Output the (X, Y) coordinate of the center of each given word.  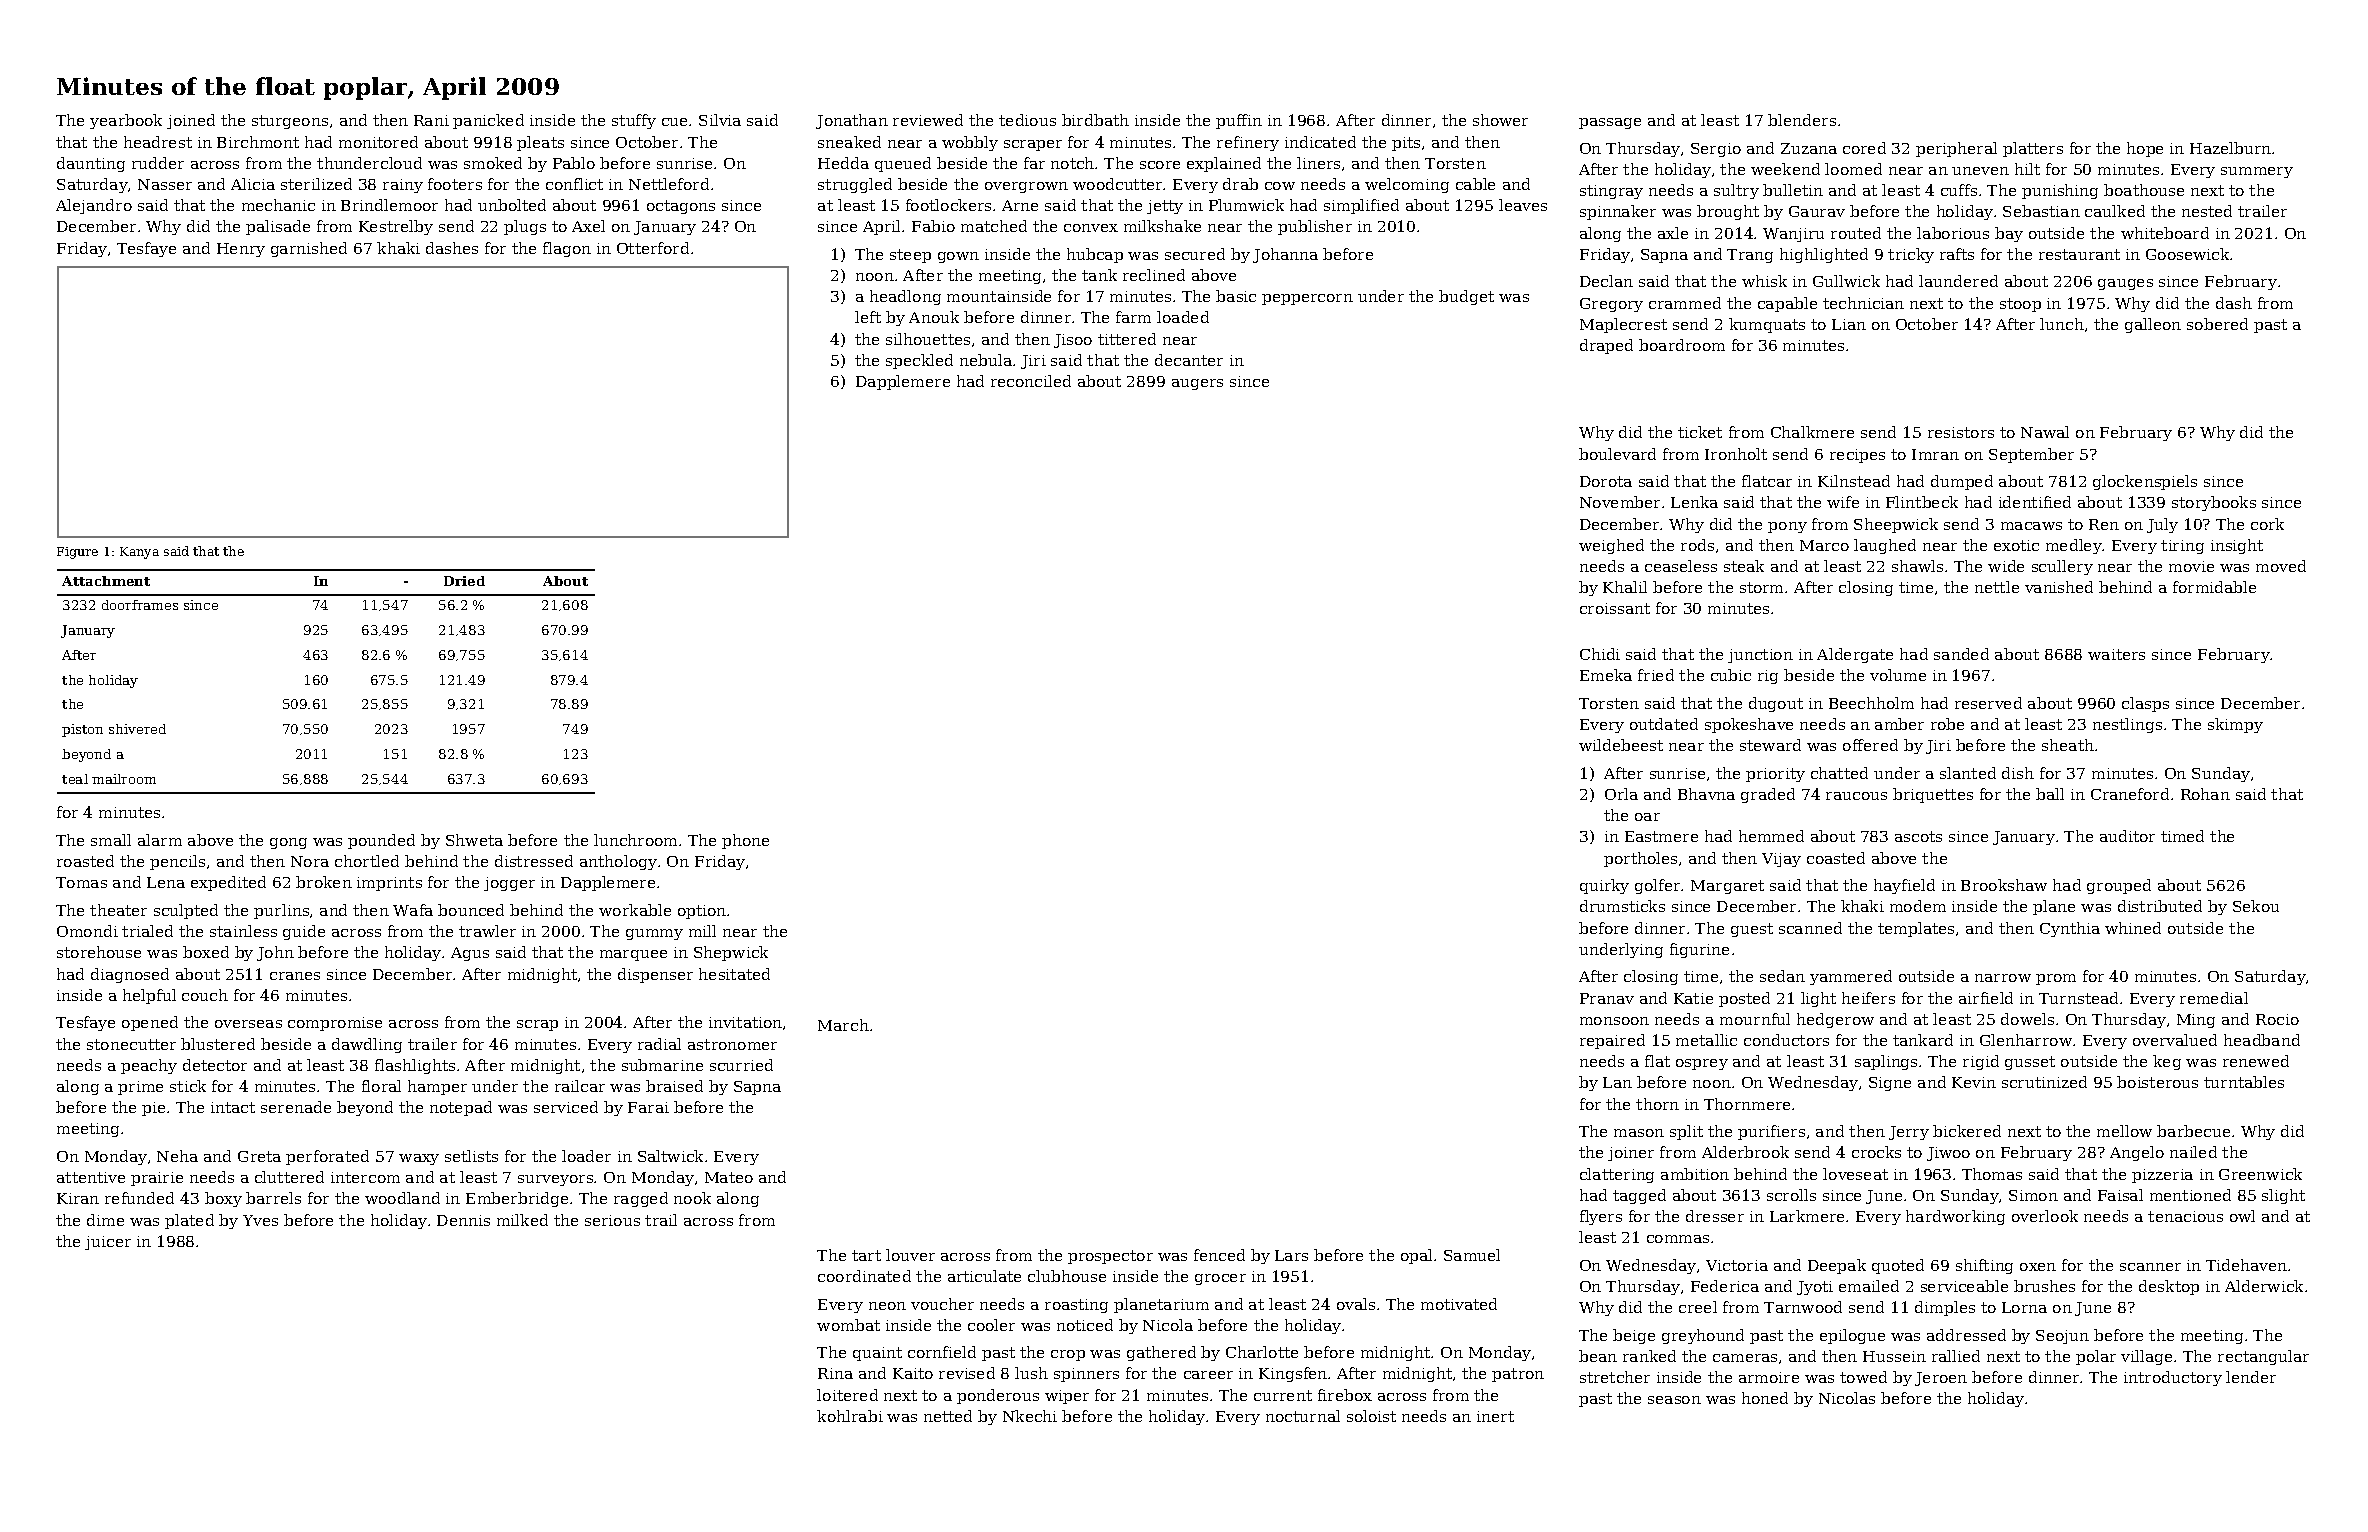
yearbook (126, 121)
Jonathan (852, 121)
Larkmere (1807, 1216)
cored (1864, 148)
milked (522, 1220)
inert (1495, 1416)
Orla (1621, 794)
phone (745, 841)
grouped (2119, 886)
